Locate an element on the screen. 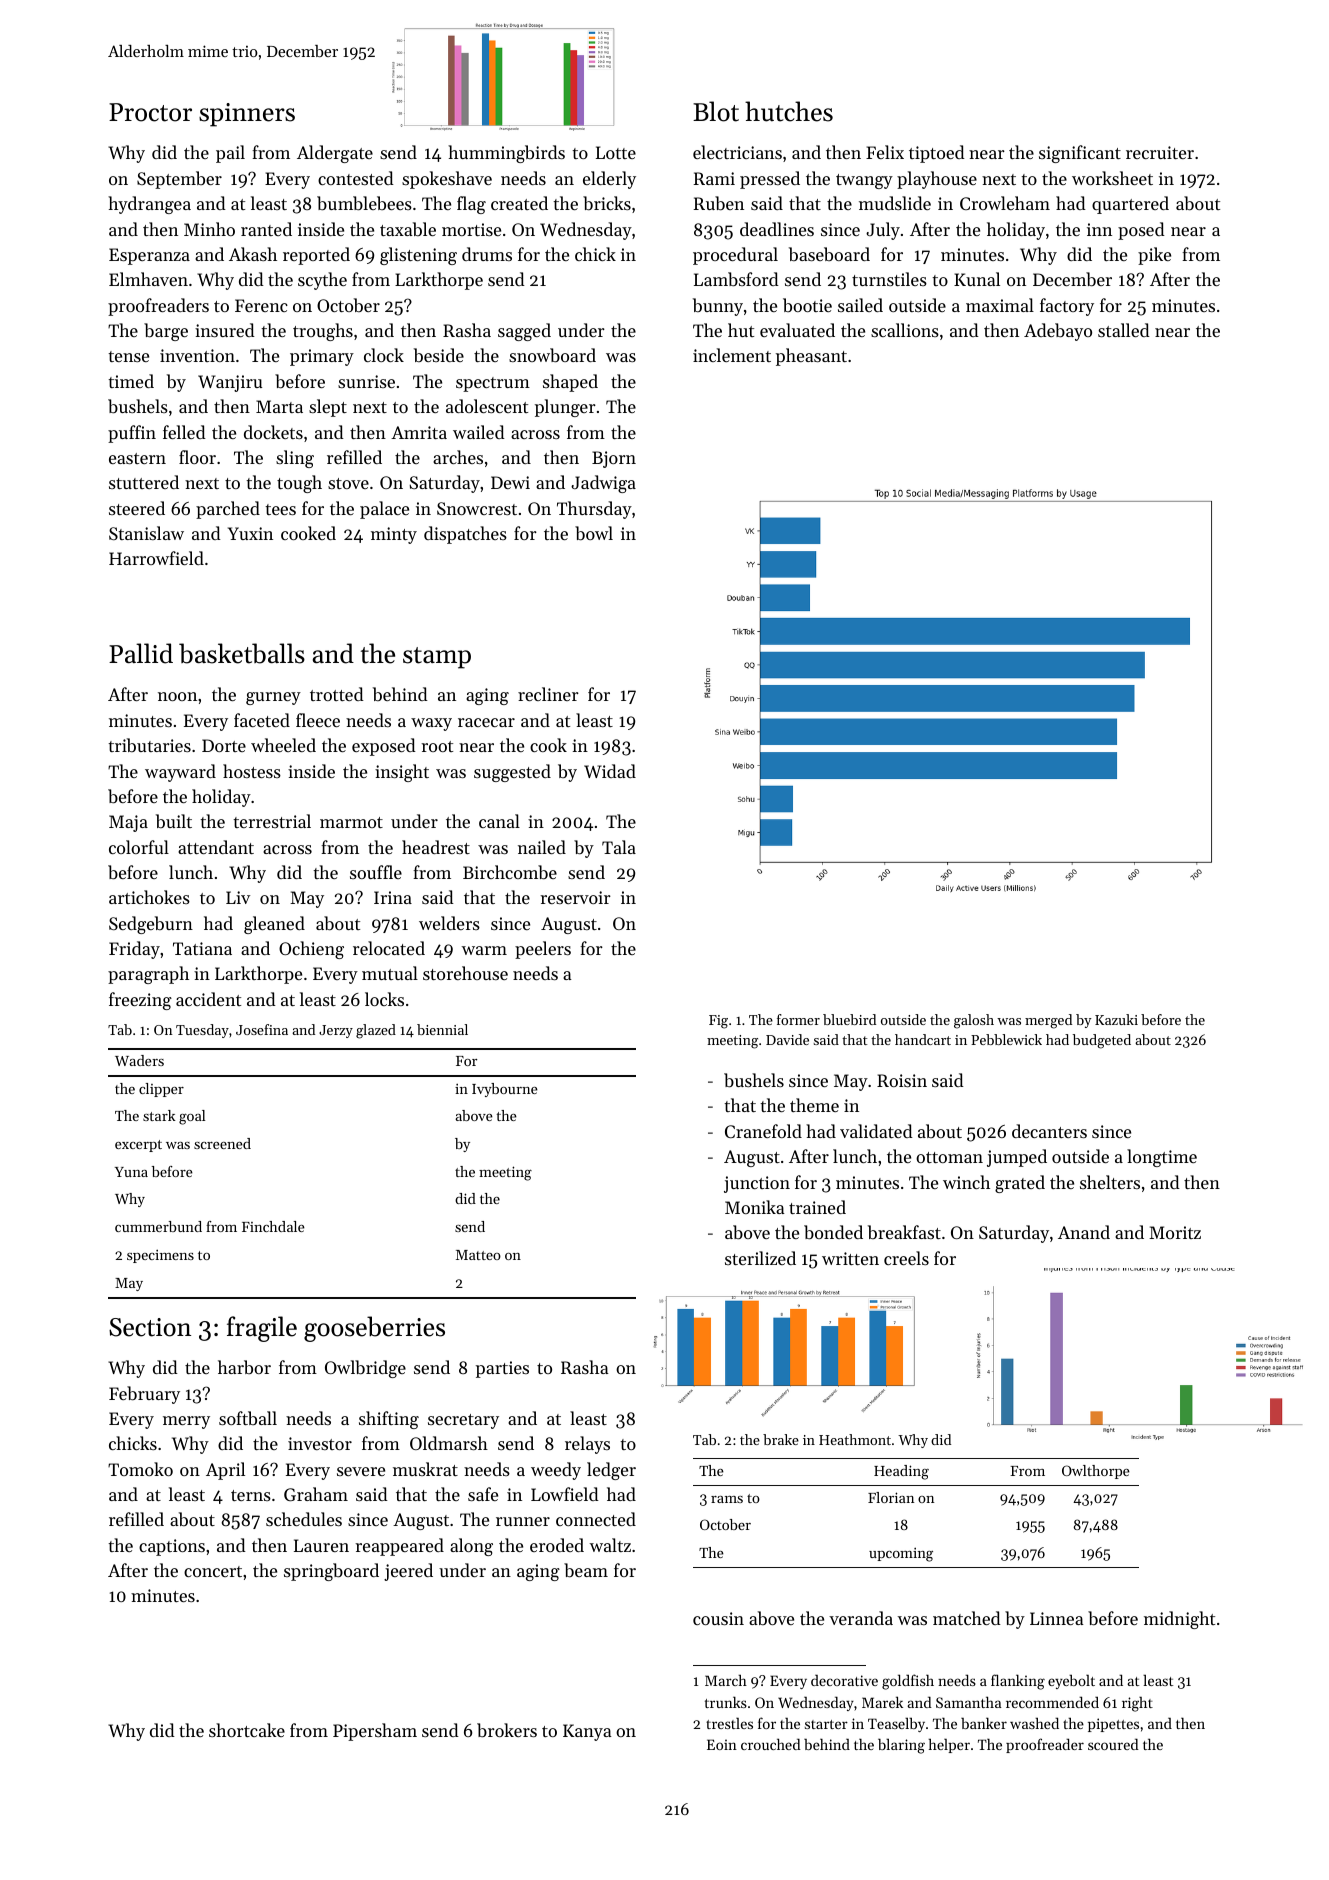  budgeted is located at coordinates (1102, 1041).
